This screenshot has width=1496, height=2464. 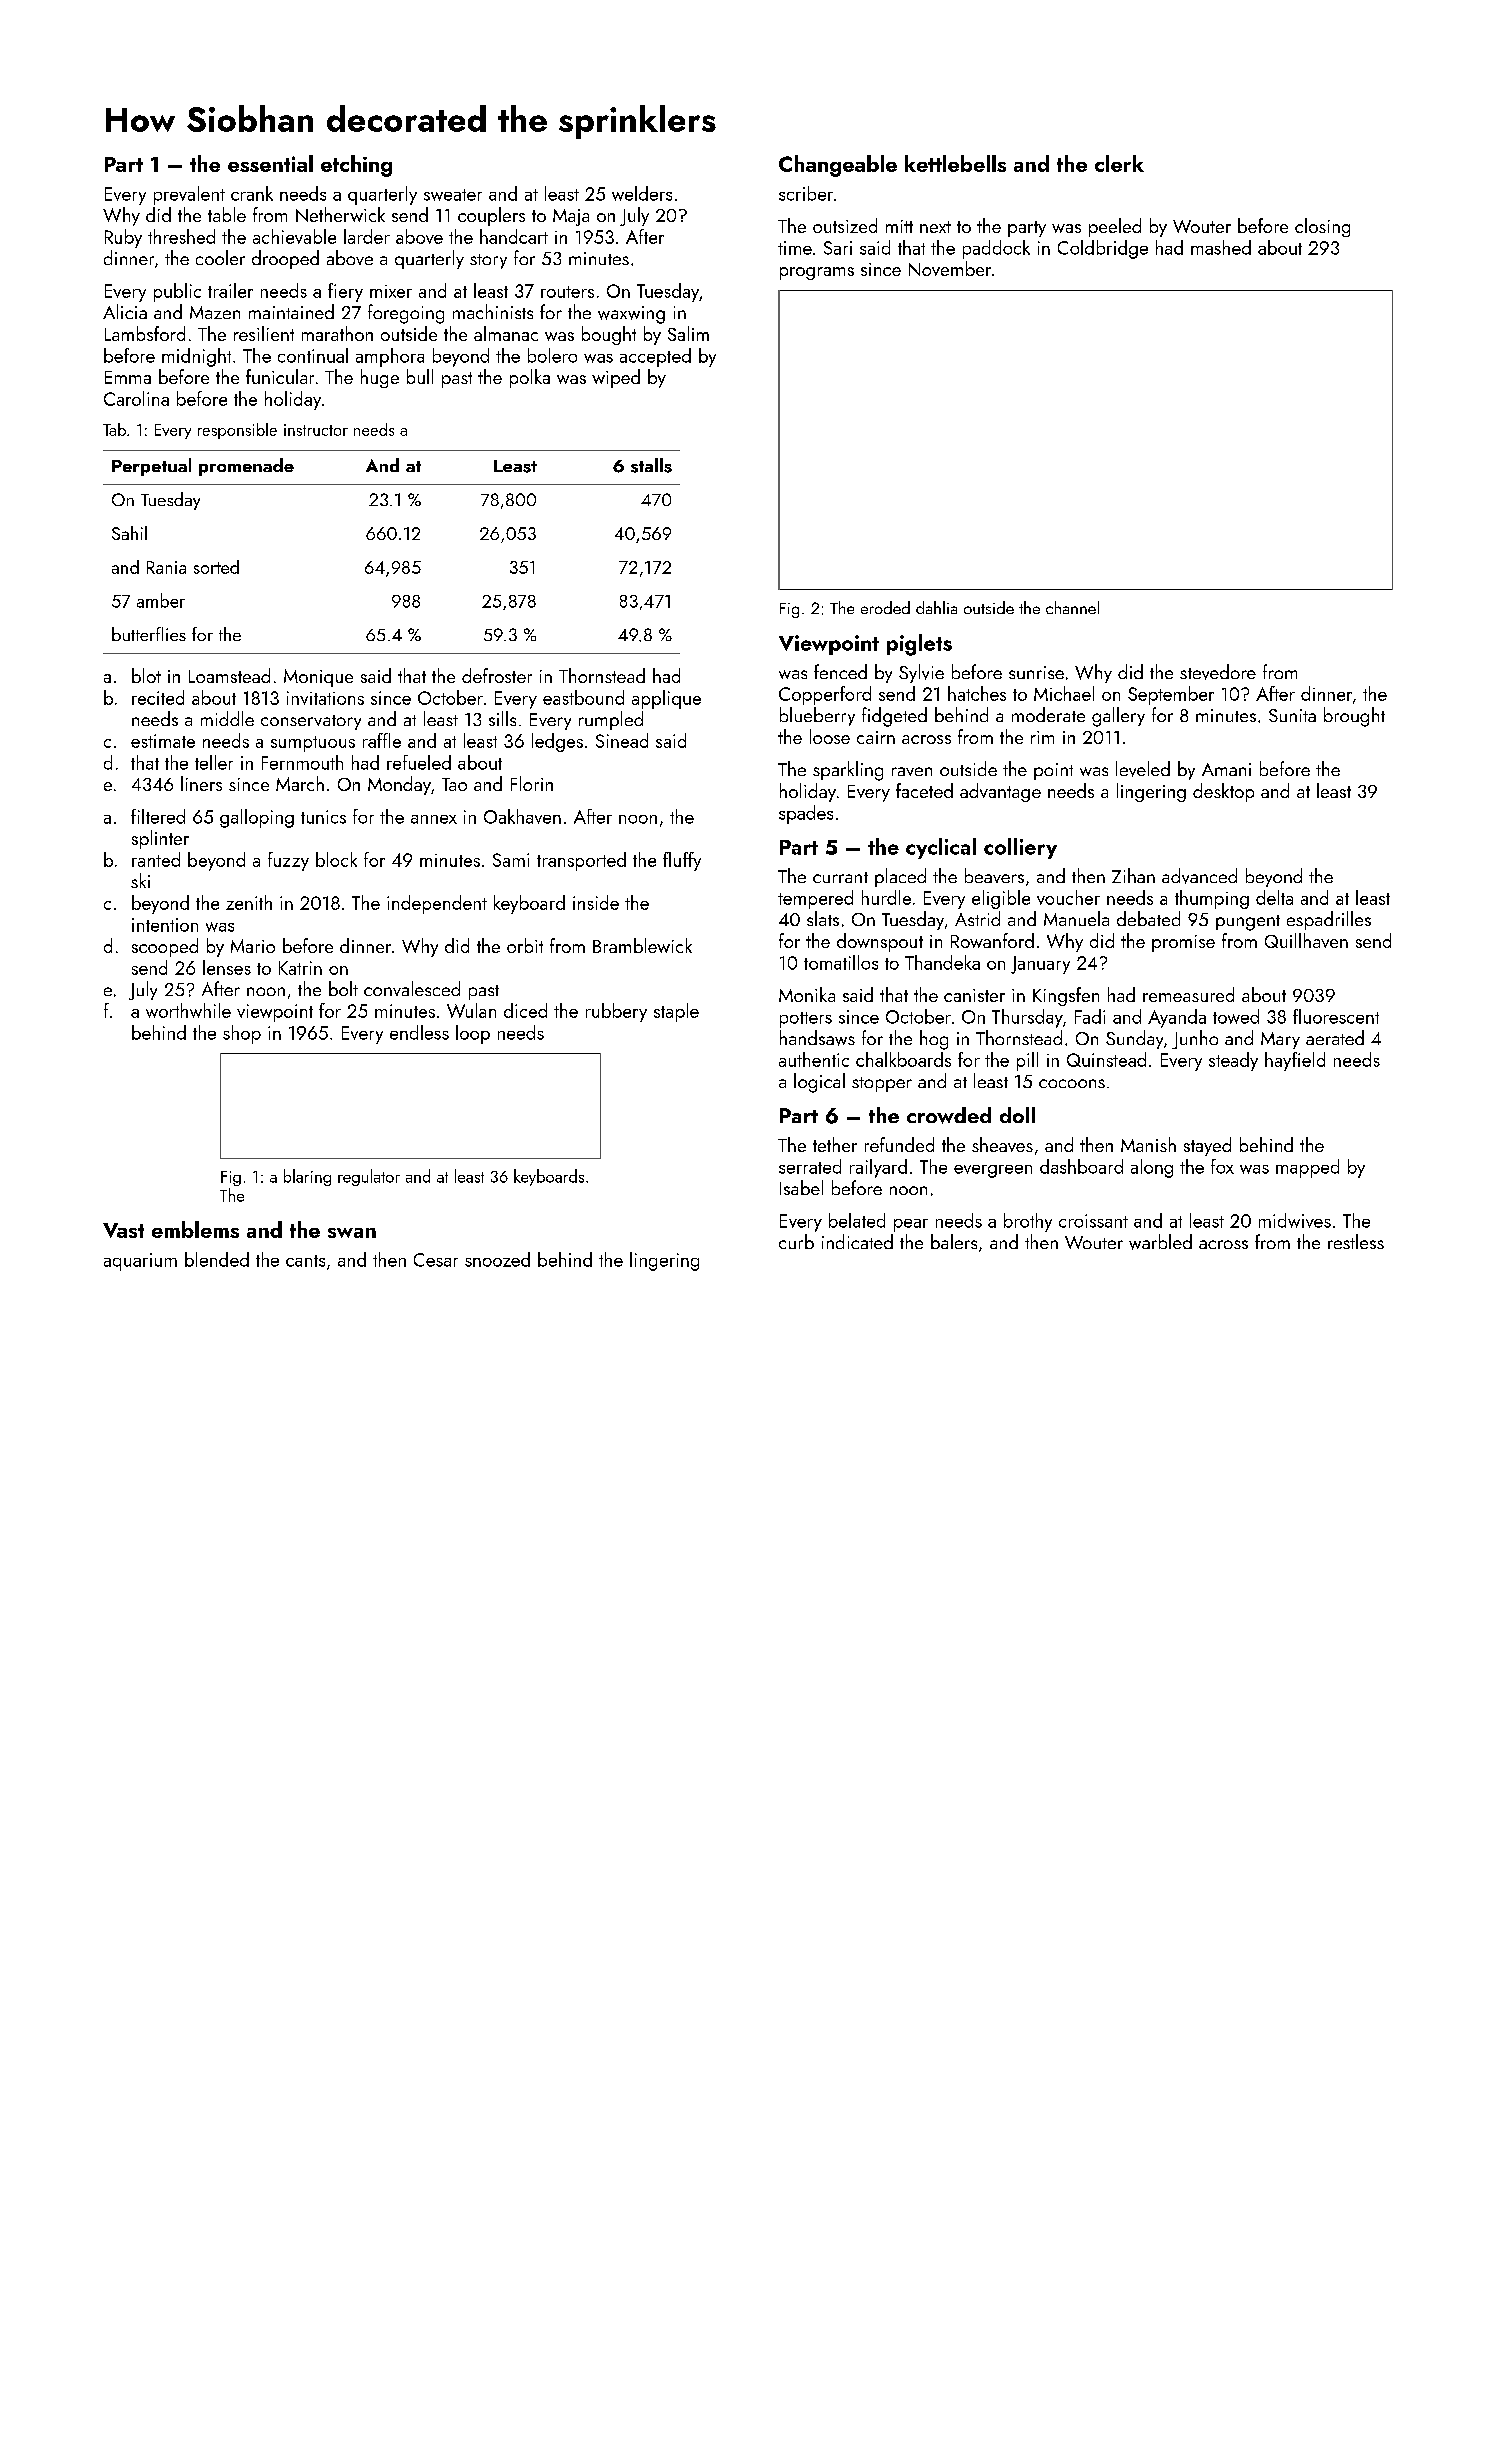 What do you see at coordinates (522, 816) in the screenshot?
I see `Oakhaven` at bounding box center [522, 816].
